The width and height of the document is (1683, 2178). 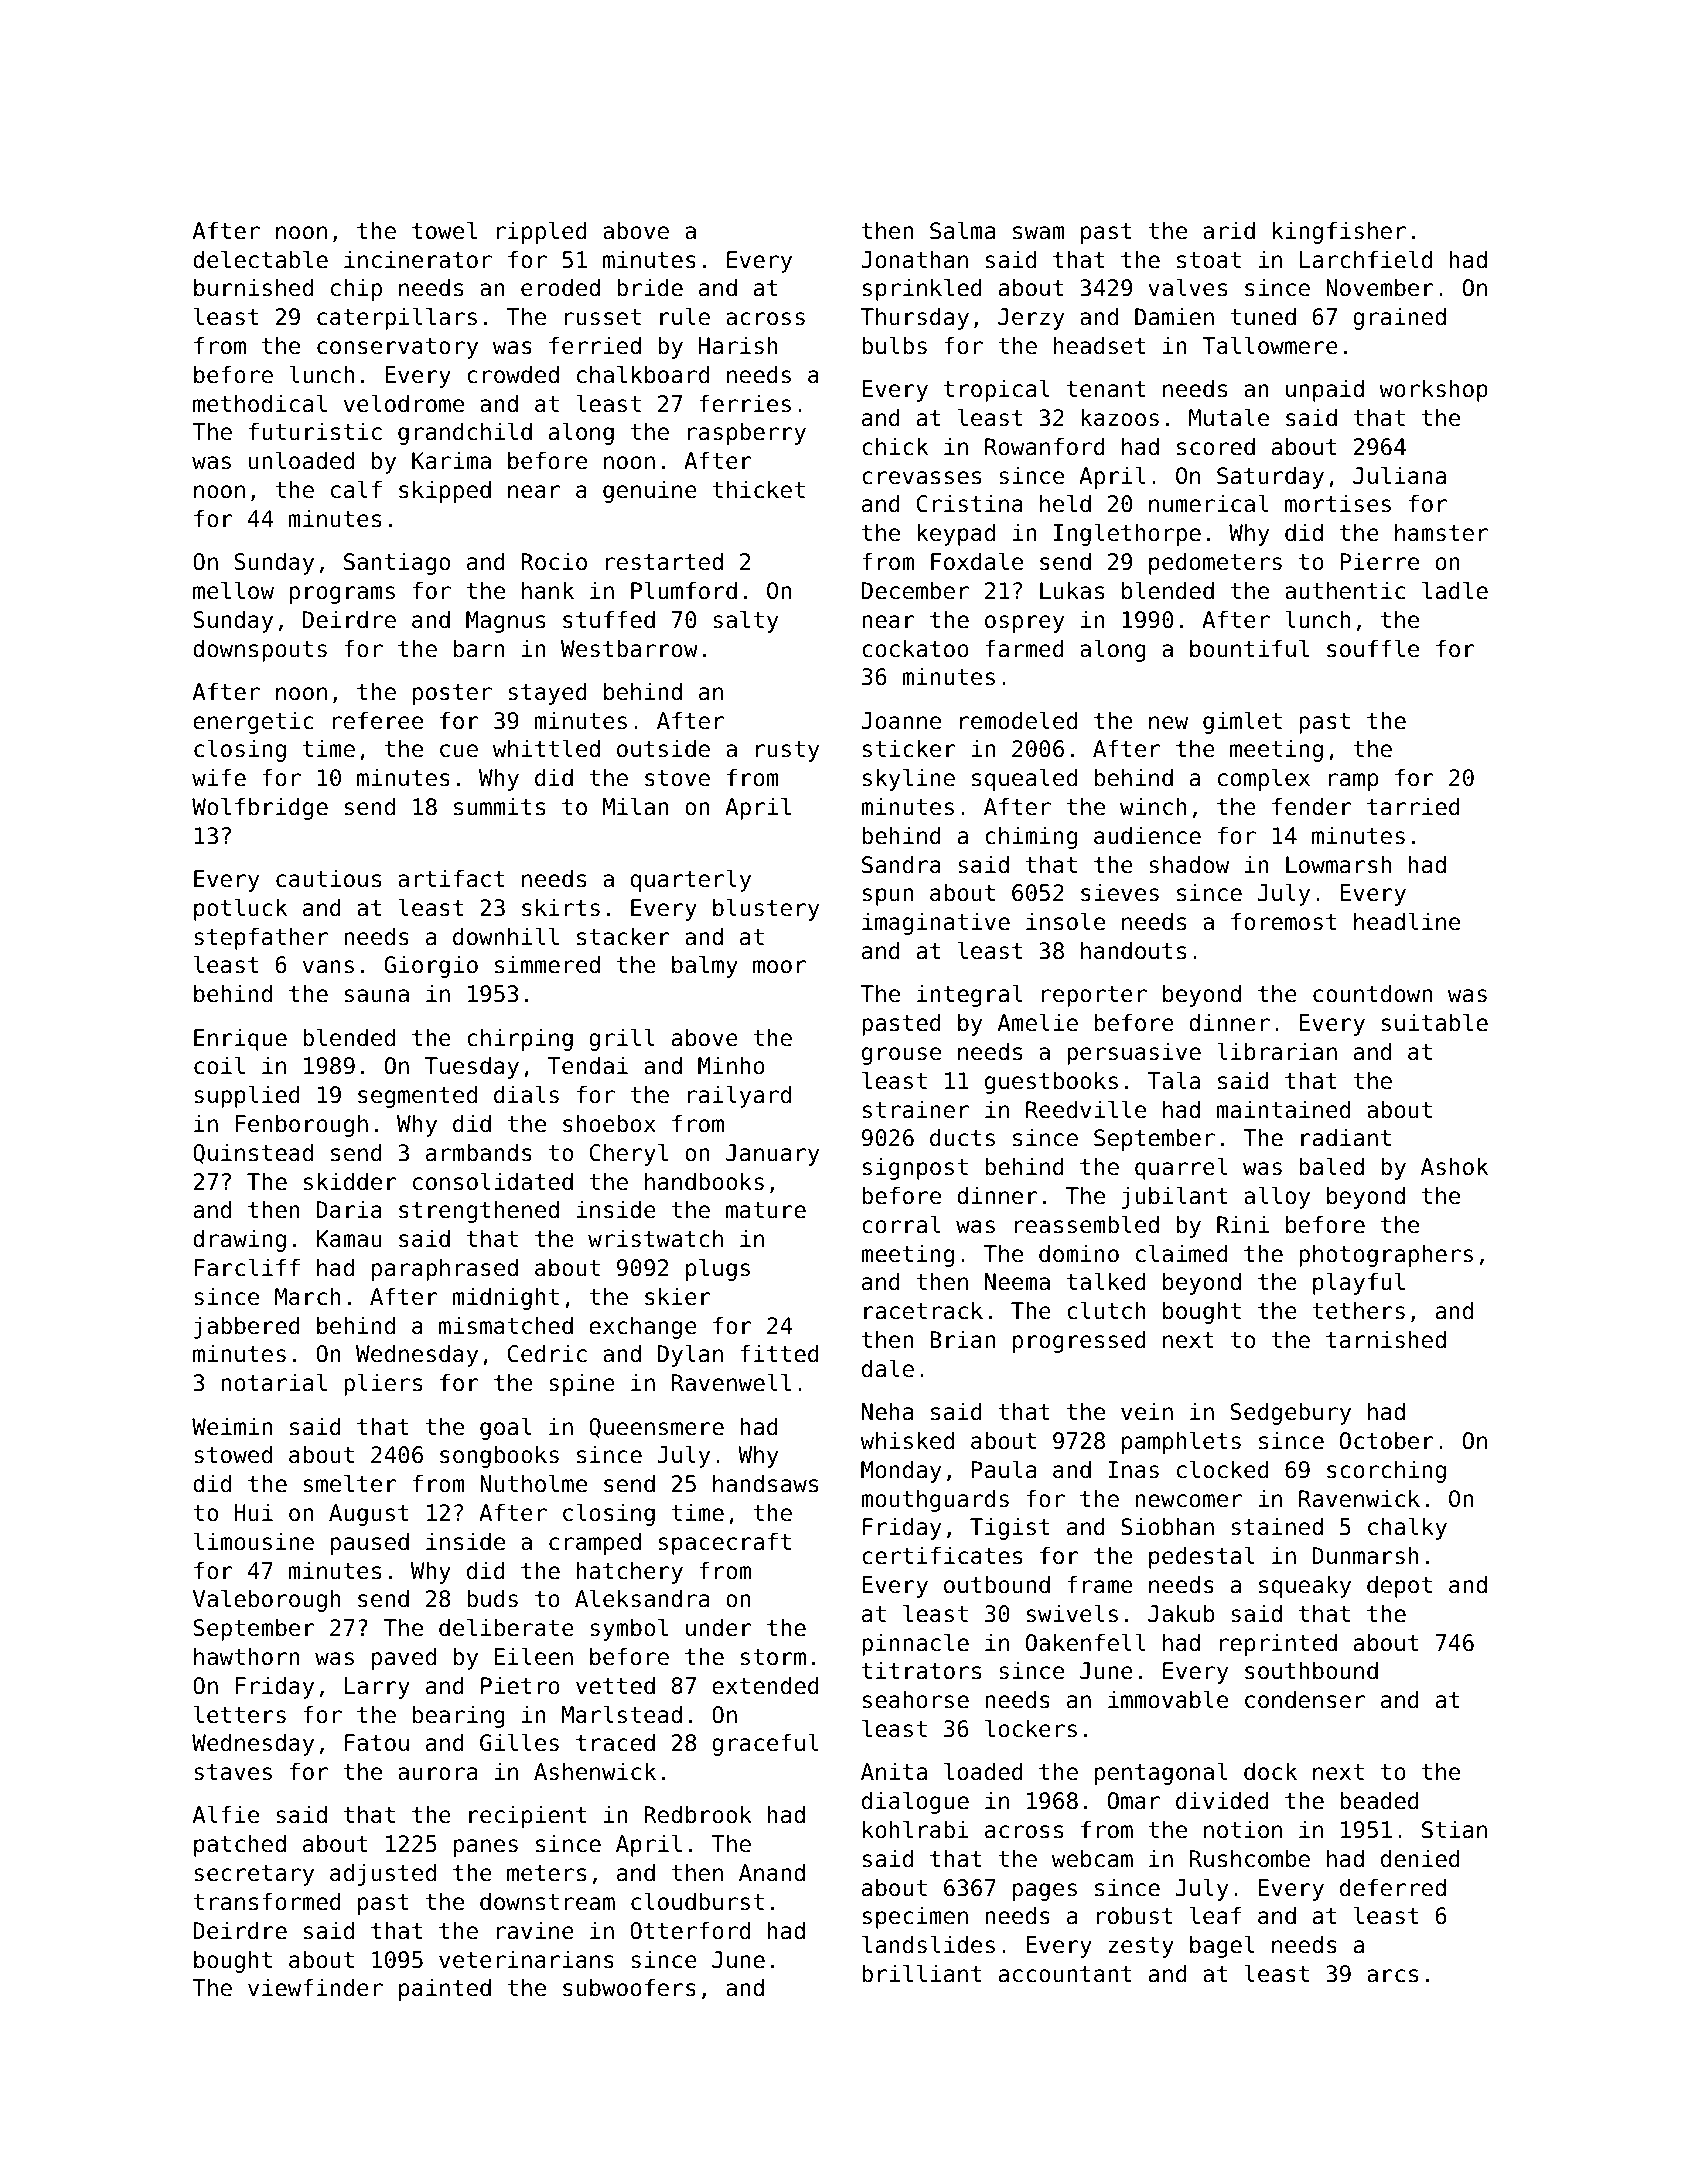 I want to click on viewfinder, so click(x=315, y=1988).
